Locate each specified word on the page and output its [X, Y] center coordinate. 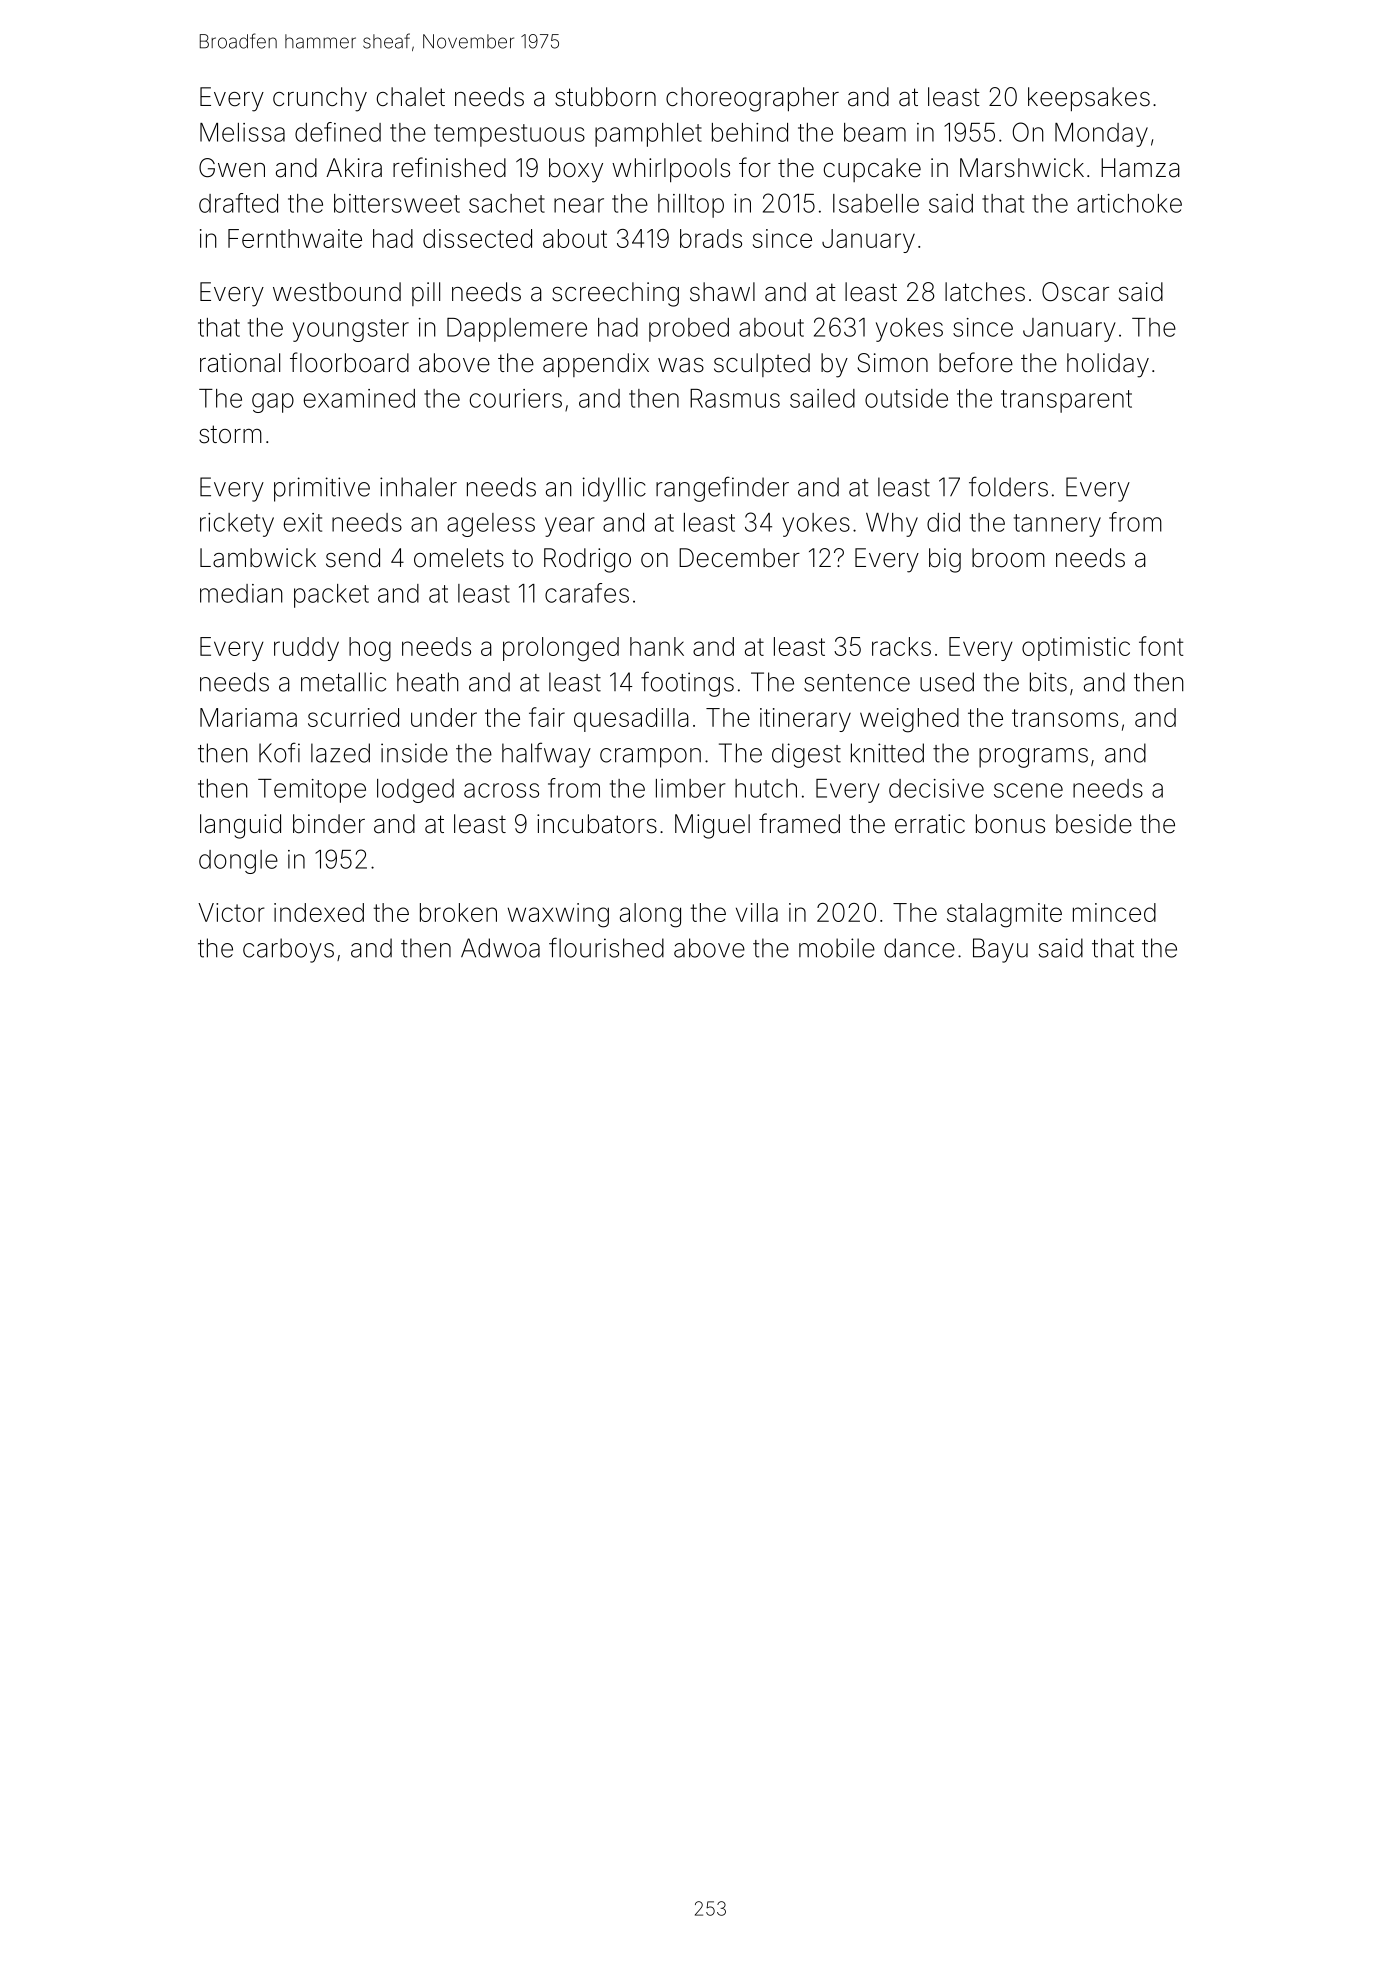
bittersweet [397, 203]
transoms [1065, 718]
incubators [597, 824]
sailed [822, 398]
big [945, 560]
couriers [516, 398]
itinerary [805, 720]
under [444, 717]
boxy [576, 170]
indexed [319, 912]
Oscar [1075, 292]
